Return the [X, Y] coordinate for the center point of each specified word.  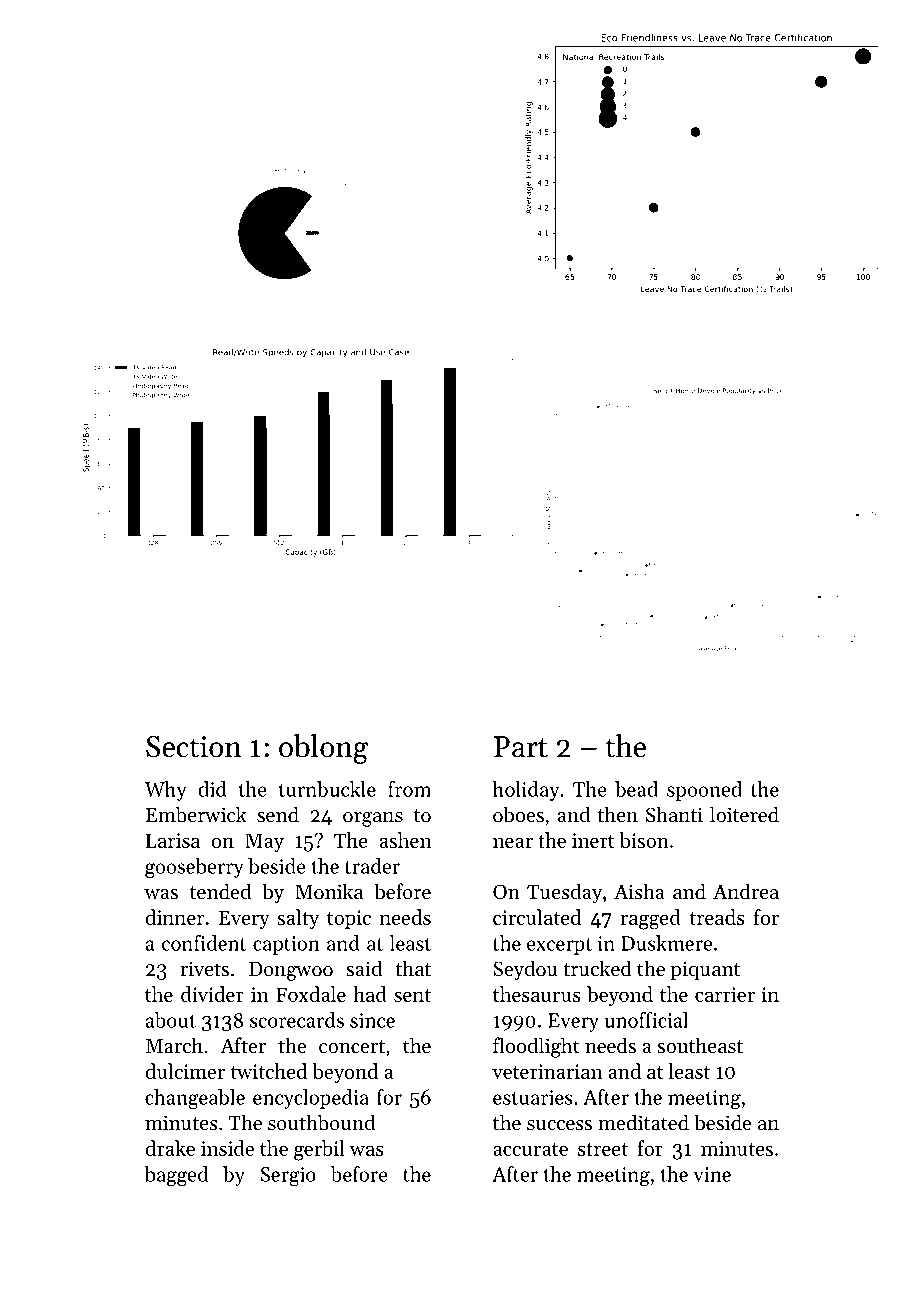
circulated [537, 917]
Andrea [746, 891]
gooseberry [194, 868]
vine [712, 1174]
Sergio [288, 1176]
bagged [176, 1176]
